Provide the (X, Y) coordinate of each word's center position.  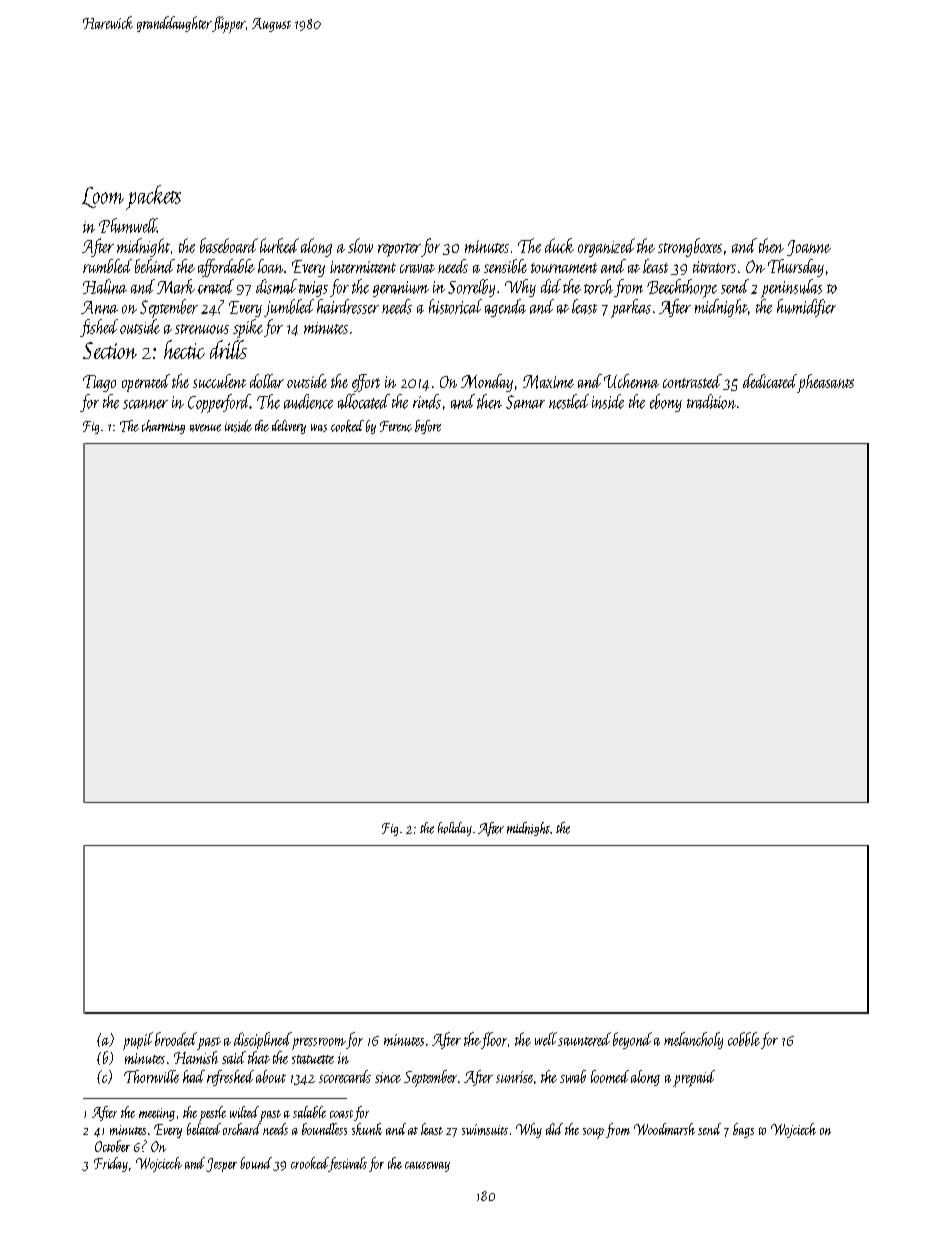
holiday (455, 829)
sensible (505, 266)
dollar (267, 381)
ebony (666, 403)
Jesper (221, 1165)
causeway (427, 1167)
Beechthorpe (682, 288)
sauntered (584, 1039)
